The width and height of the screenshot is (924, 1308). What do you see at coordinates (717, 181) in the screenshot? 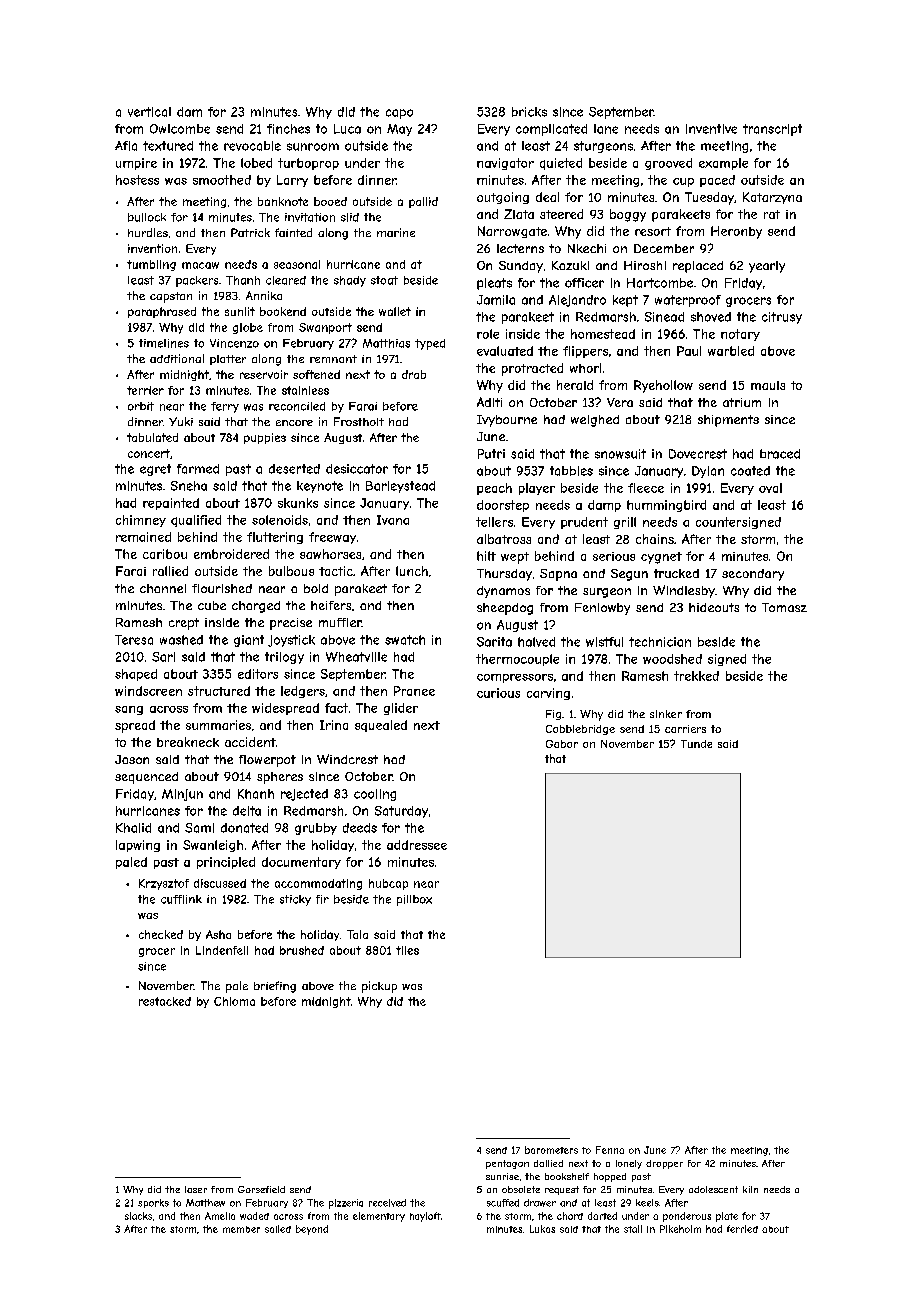
I see `paced` at bounding box center [717, 181].
